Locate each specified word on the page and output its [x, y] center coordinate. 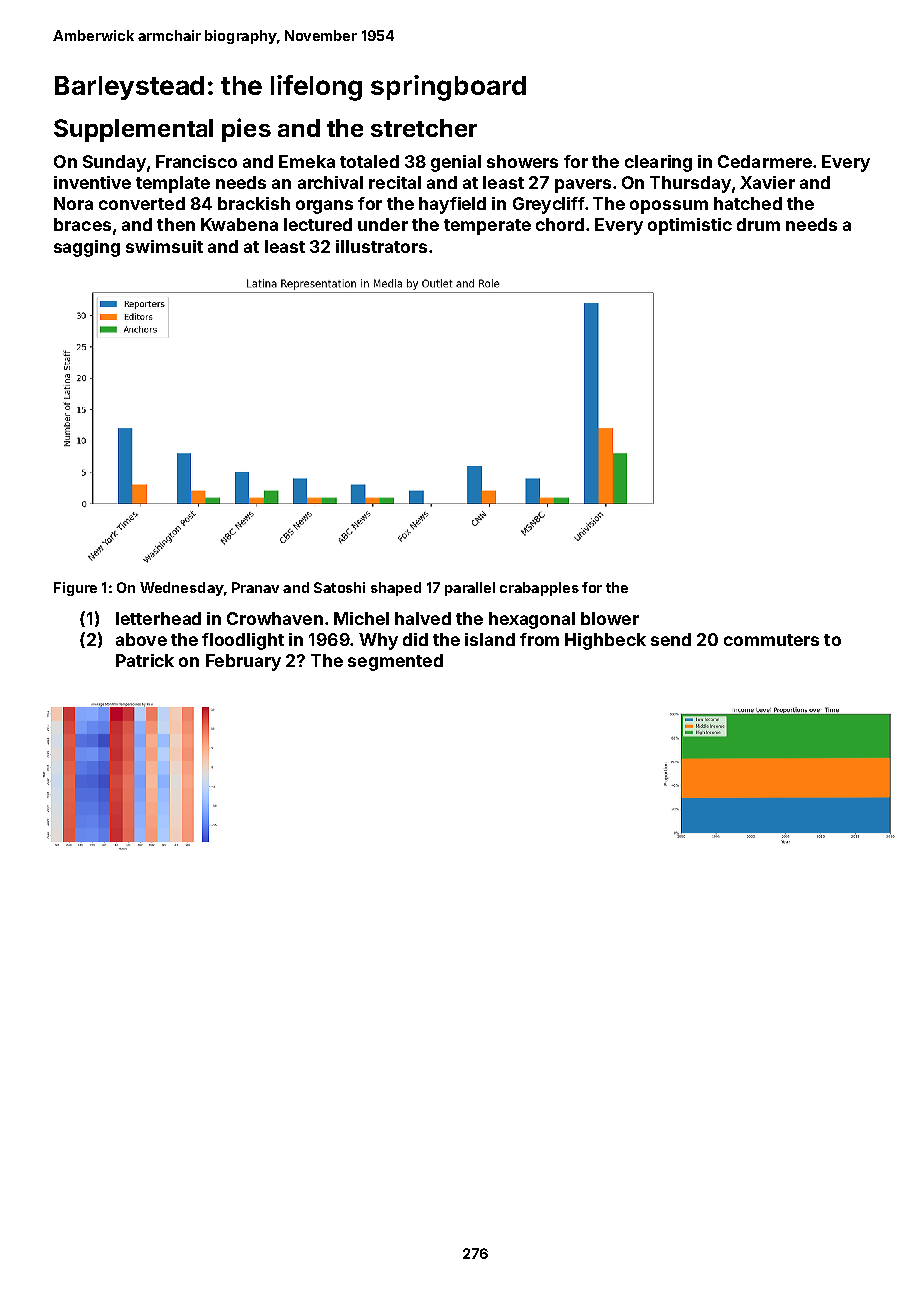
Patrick [145, 660]
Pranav [255, 587]
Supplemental [133, 130]
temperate [487, 227]
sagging [87, 248]
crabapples [539, 589]
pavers [583, 186]
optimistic [690, 226]
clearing [658, 163]
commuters [771, 640]
